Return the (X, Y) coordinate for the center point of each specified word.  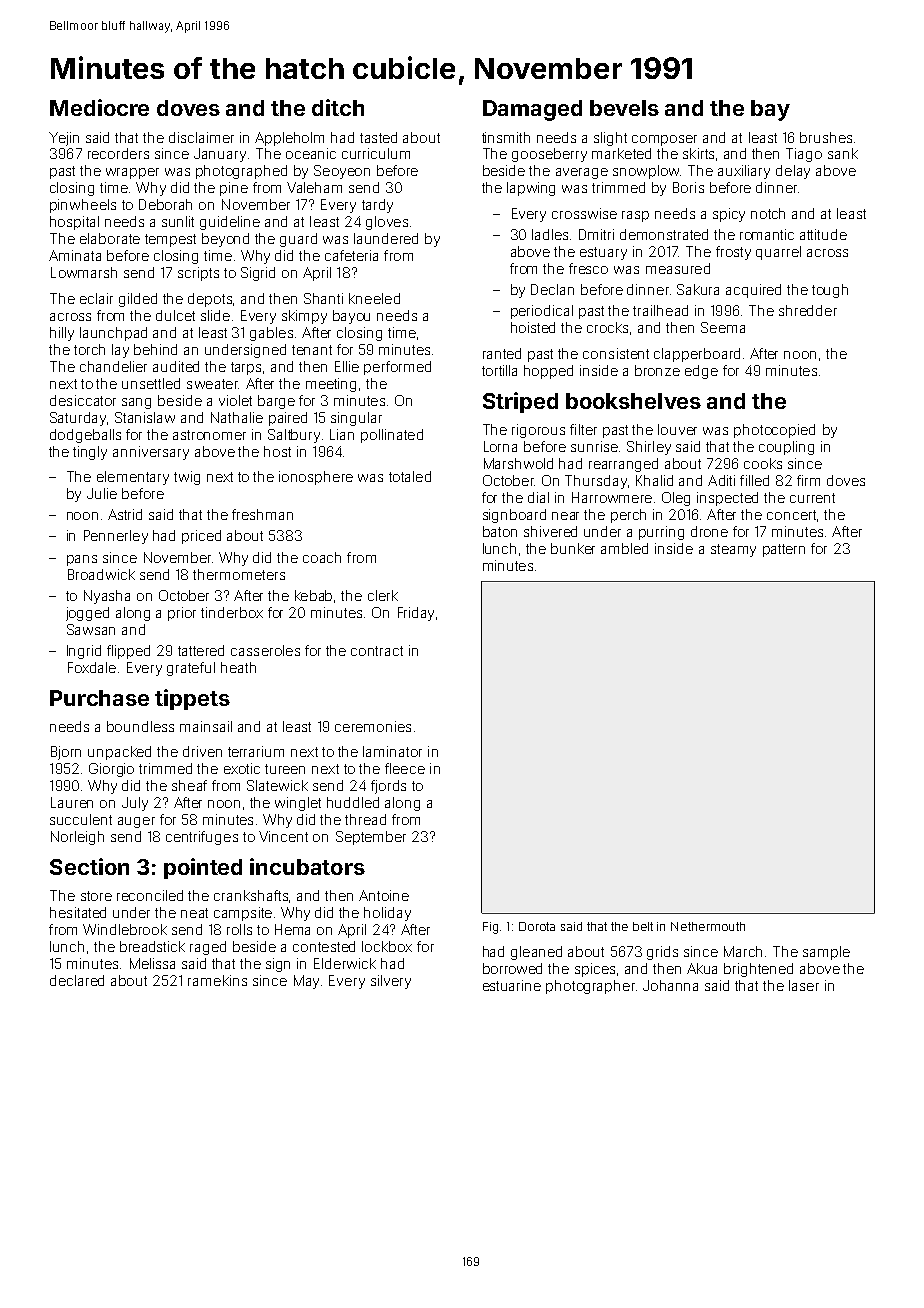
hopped (548, 372)
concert (791, 515)
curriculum (376, 153)
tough (830, 291)
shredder (808, 310)
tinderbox (232, 612)
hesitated (78, 912)
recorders (118, 153)
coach (322, 557)
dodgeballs (85, 436)
